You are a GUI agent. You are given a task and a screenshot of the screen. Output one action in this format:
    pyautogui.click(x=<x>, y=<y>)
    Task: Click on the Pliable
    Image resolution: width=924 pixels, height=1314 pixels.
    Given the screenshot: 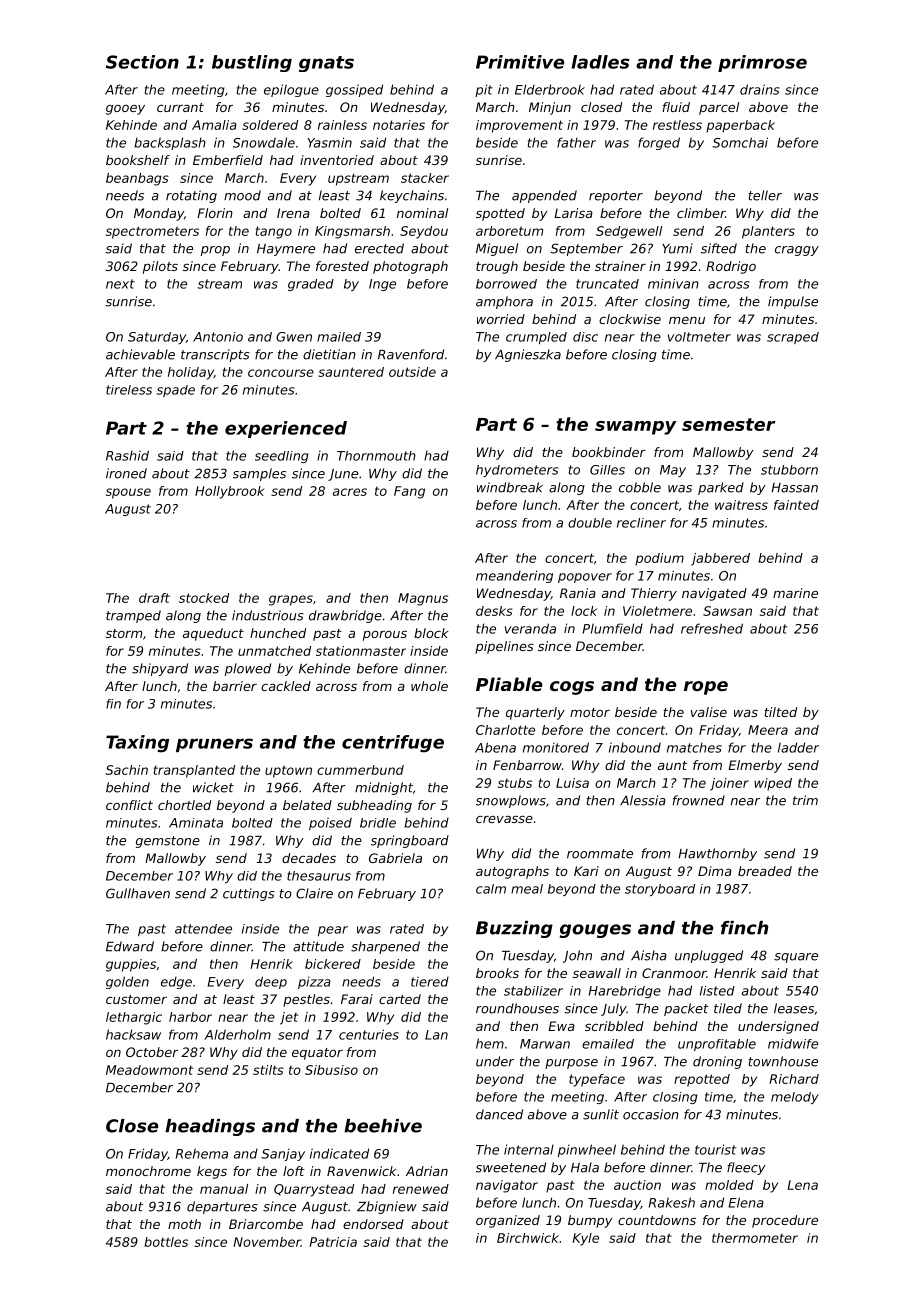 What is the action you would take?
    pyautogui.click(x=509, y=684)
